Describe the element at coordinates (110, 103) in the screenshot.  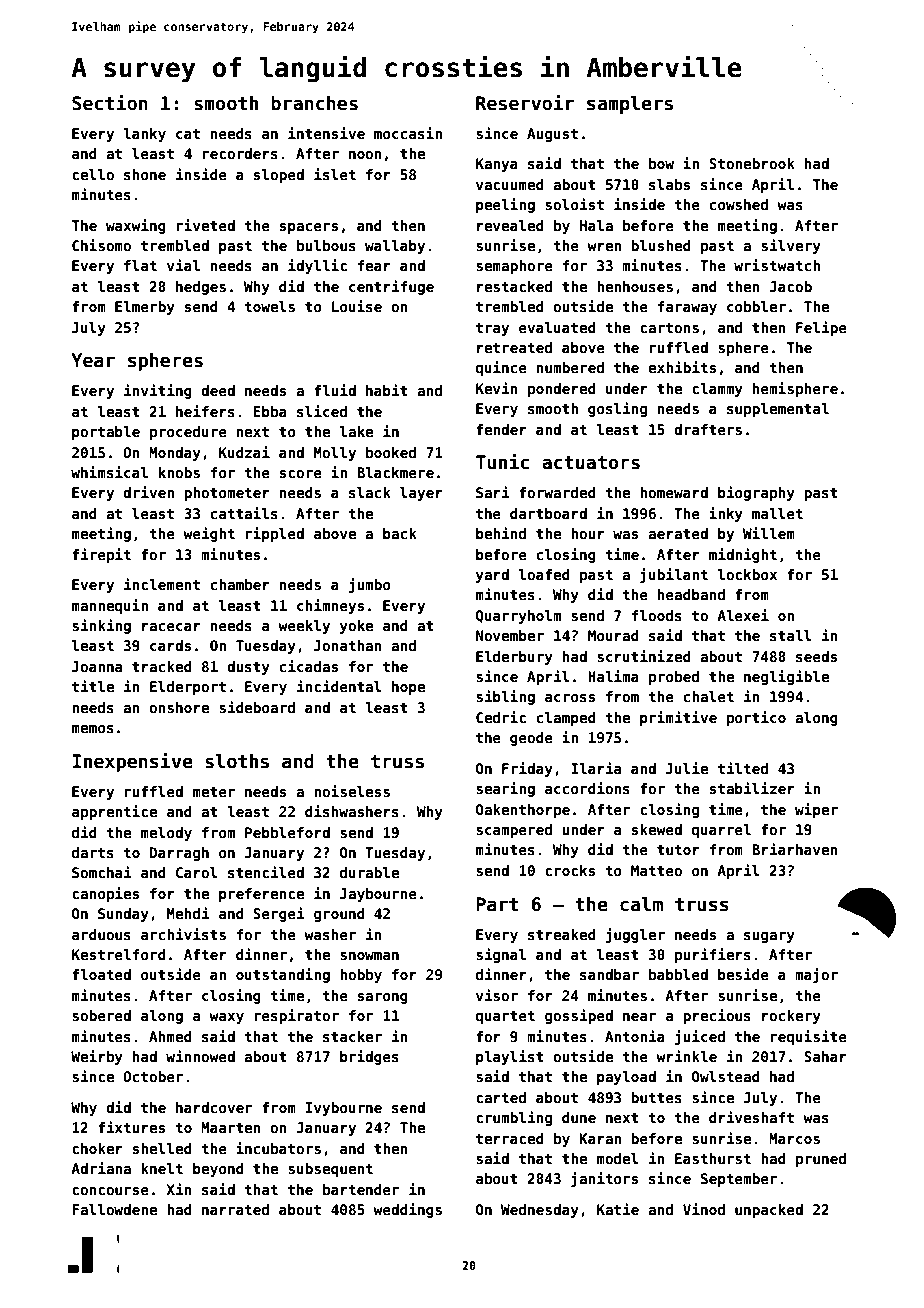
I see `Section` at that location.
